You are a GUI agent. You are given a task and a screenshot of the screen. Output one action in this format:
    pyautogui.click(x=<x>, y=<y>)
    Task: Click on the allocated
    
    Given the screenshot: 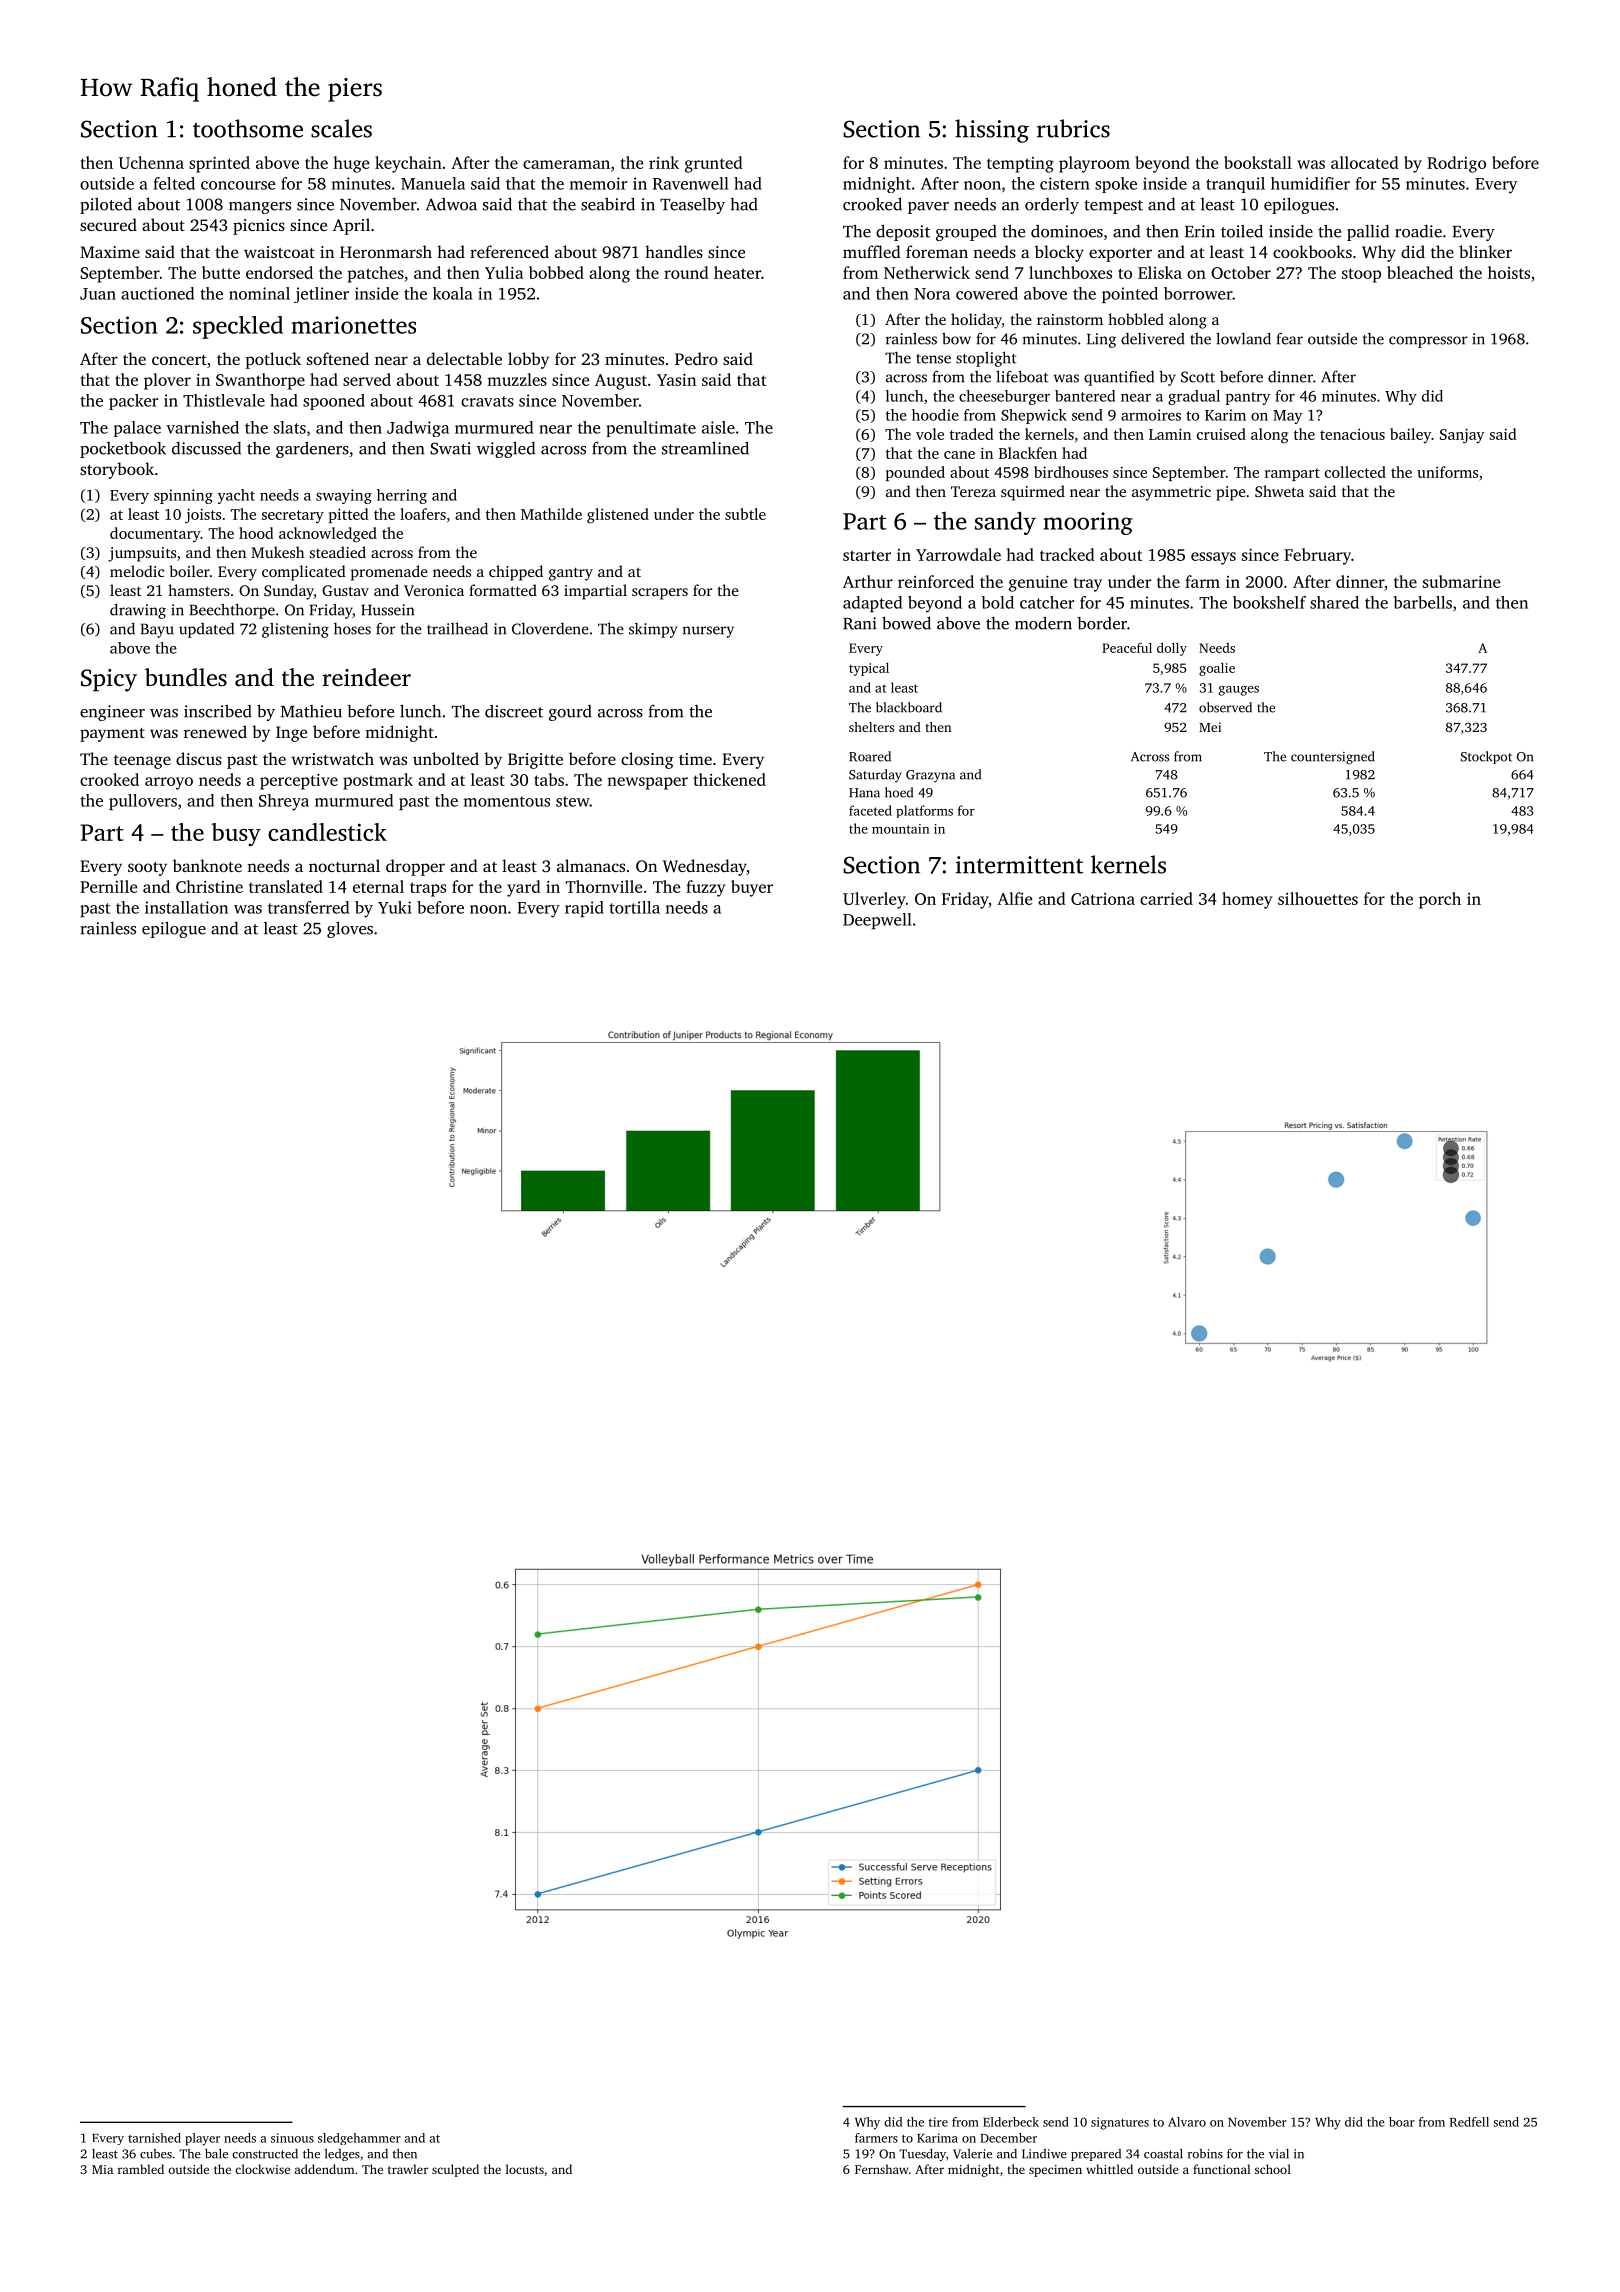 What is the action you would take?
    pyautogui.click(x=1365, y=162)
